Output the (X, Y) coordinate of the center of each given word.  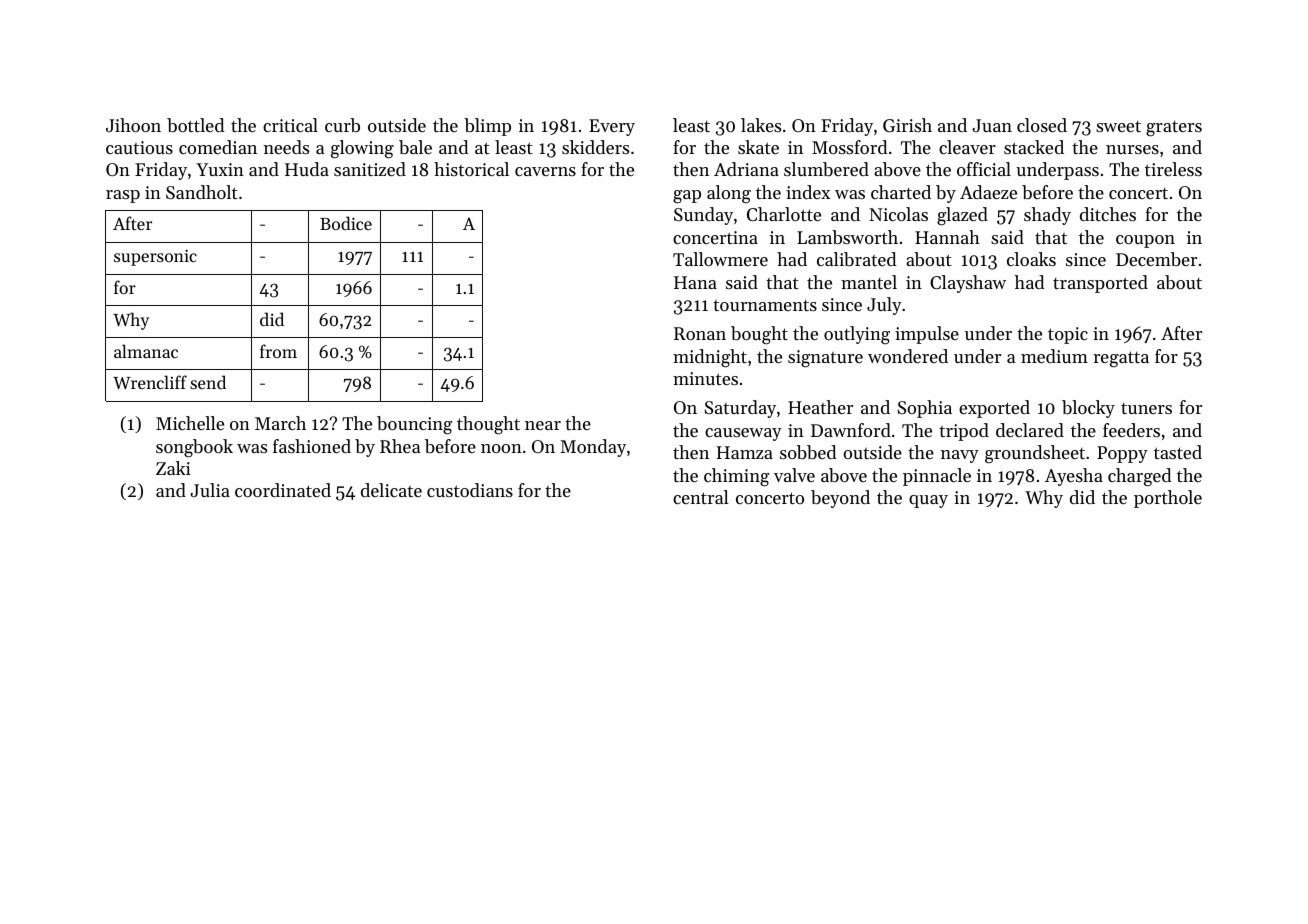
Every (612, 127)
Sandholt (202, 192)
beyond (840, 499)
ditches (1108, 214)
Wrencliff (150, 382)
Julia (210, 490)
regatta (1121, 359)
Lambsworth (847, 237)
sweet (1118, 126)
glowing (362, 149)
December (1156, 259)
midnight (710, 358)
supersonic (155, 257)
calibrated (856, 259)
